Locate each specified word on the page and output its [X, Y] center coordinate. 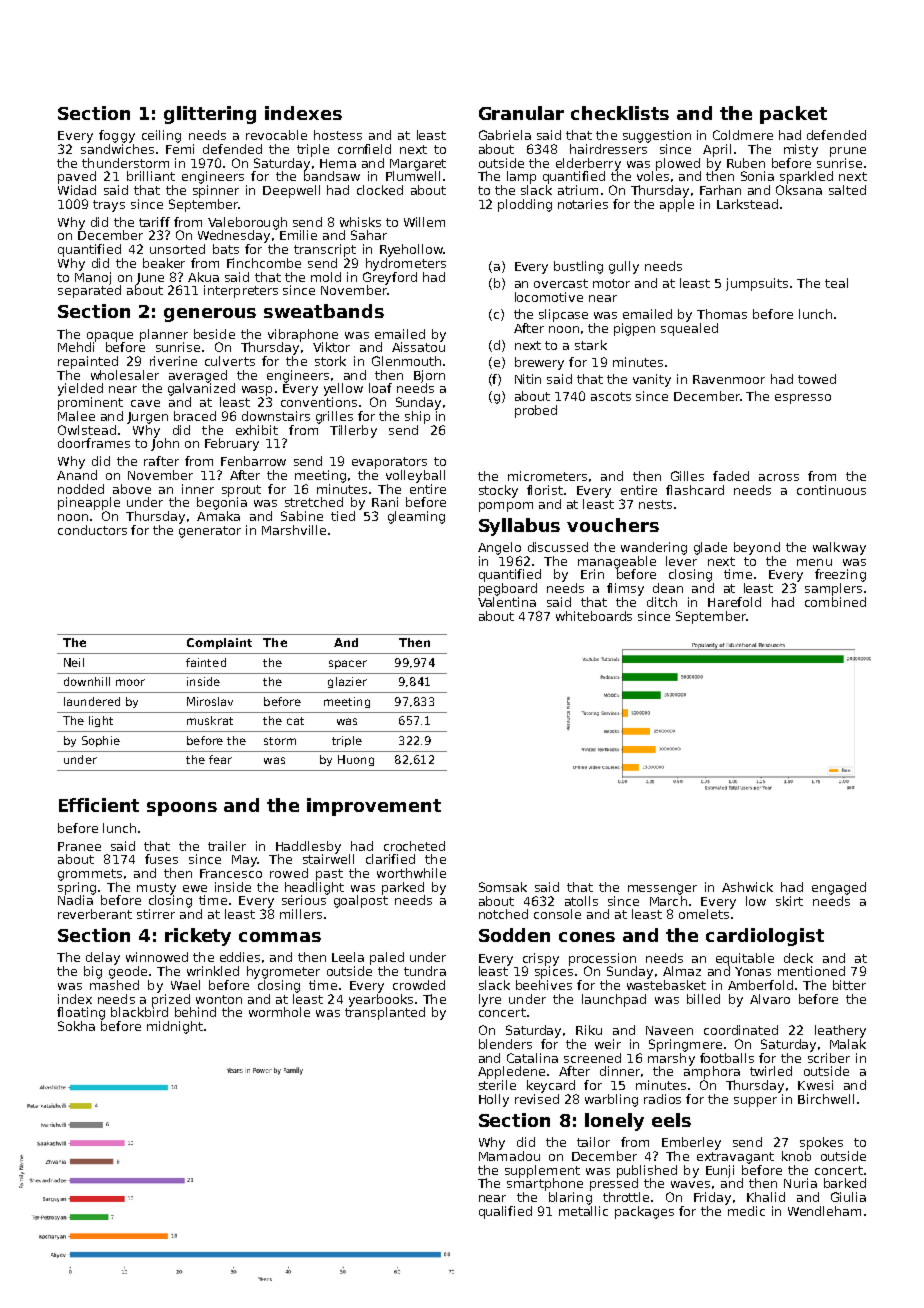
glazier [347, 682]
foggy [117, 136]
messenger [662, 890]
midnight [175, 1027]
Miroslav [210, 701]
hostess [338, 135]
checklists [620, 113]
